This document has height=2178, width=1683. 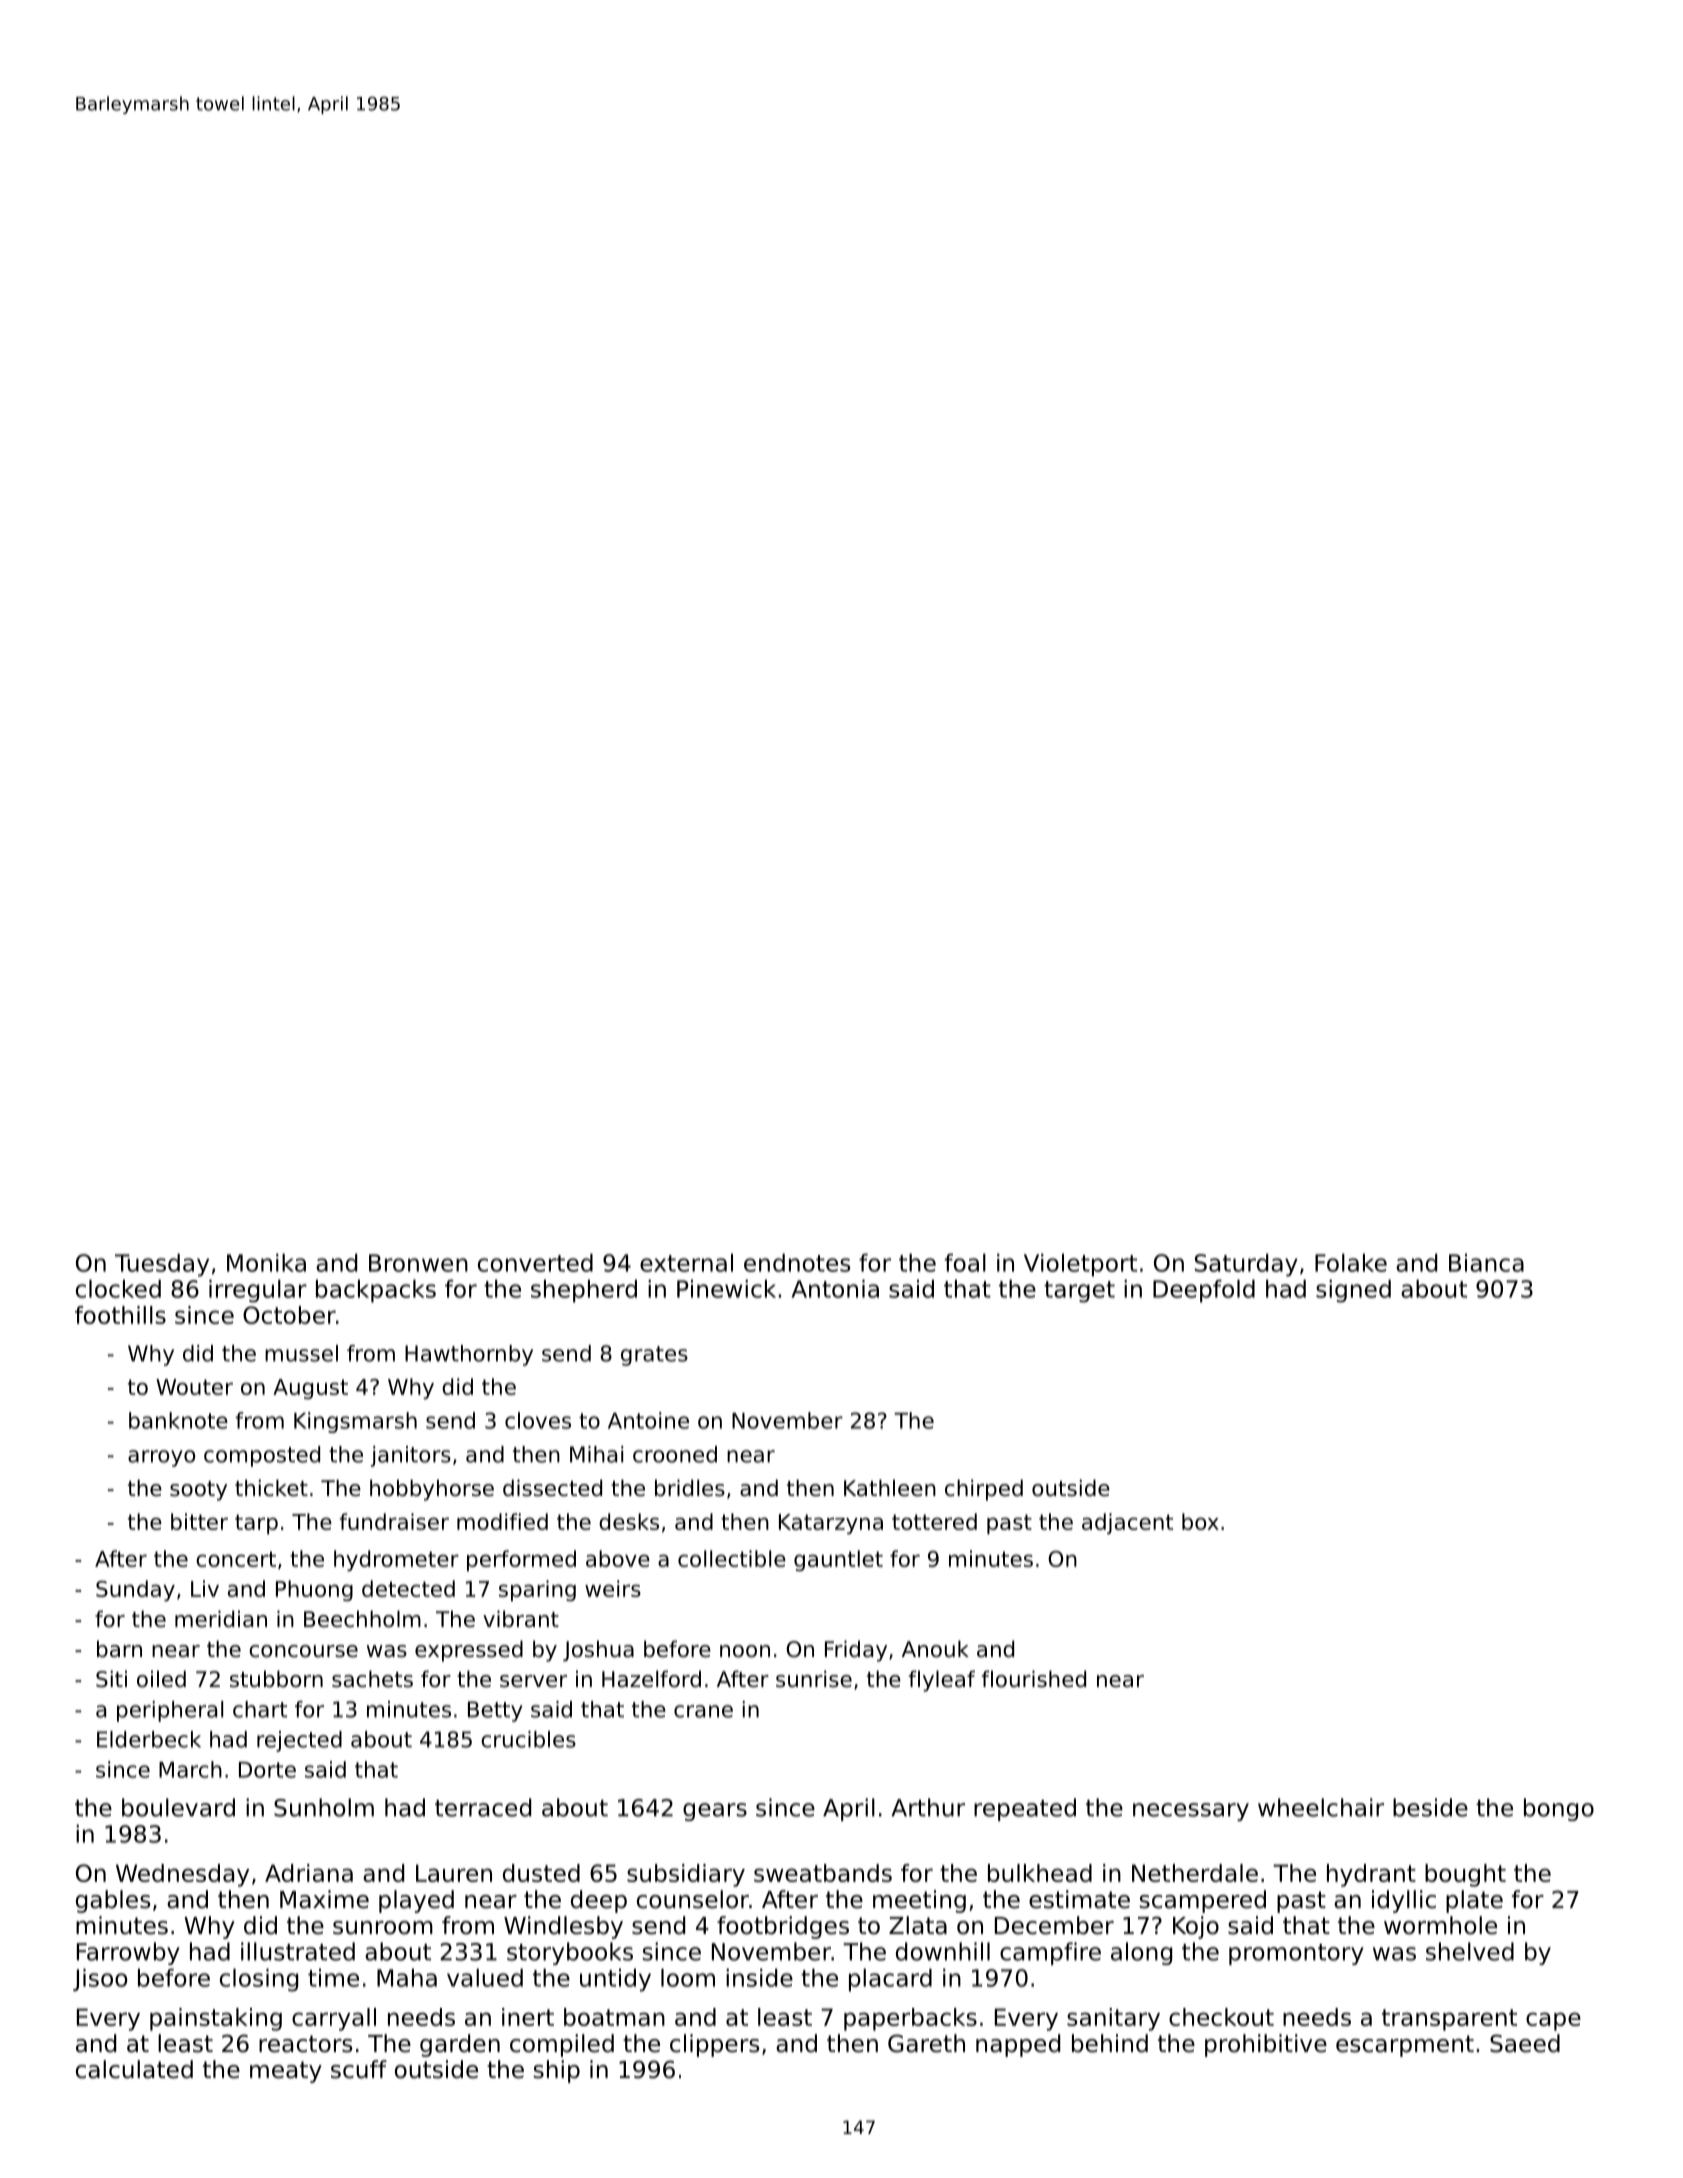 What do you see at coordinates (1351, 1262) in the document?
I see `Folake` at bounding box center [1351, 1262].
